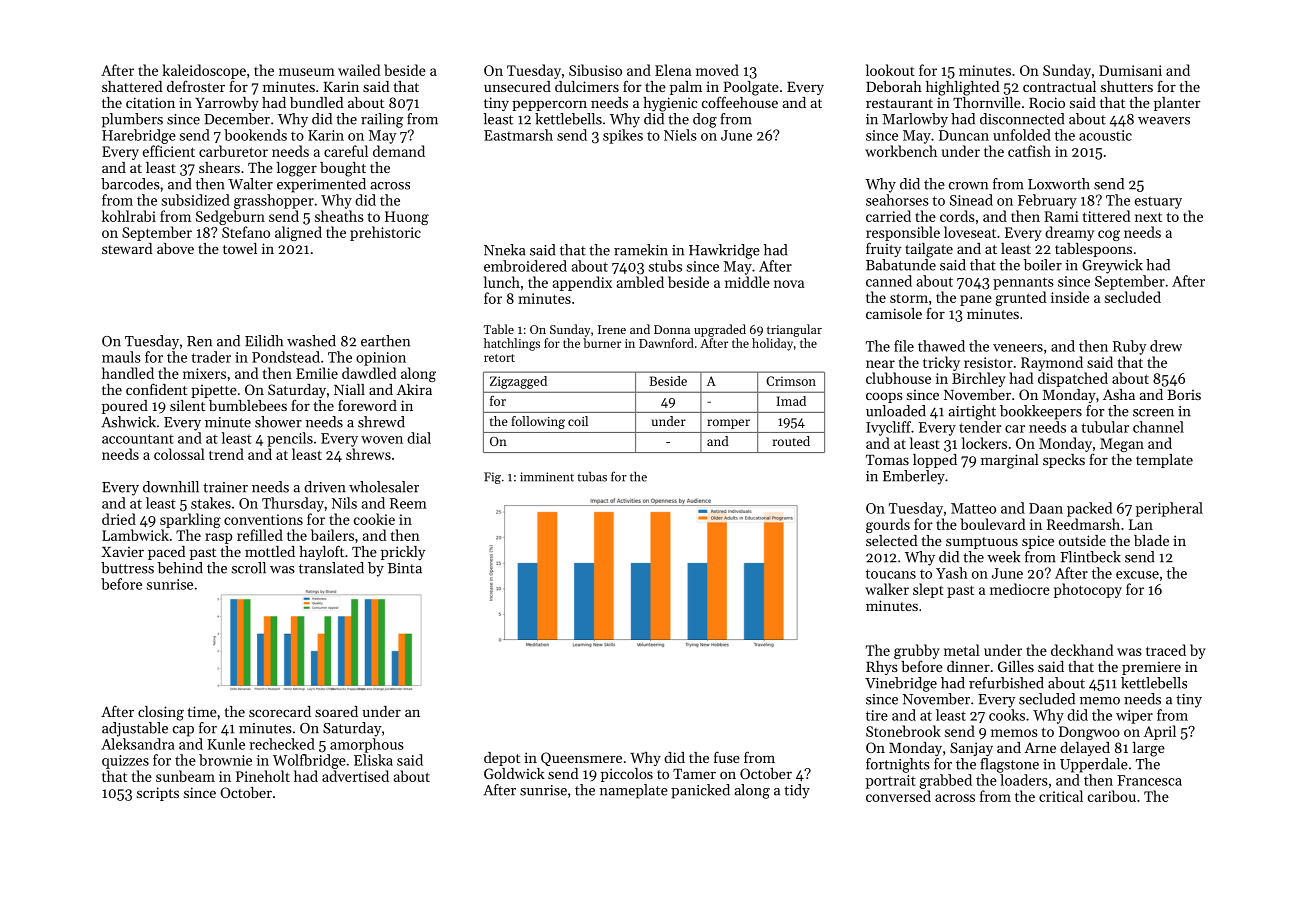  Describe the element at coordinates (382, 120) in the screenshot. I see `railing` at that location.
